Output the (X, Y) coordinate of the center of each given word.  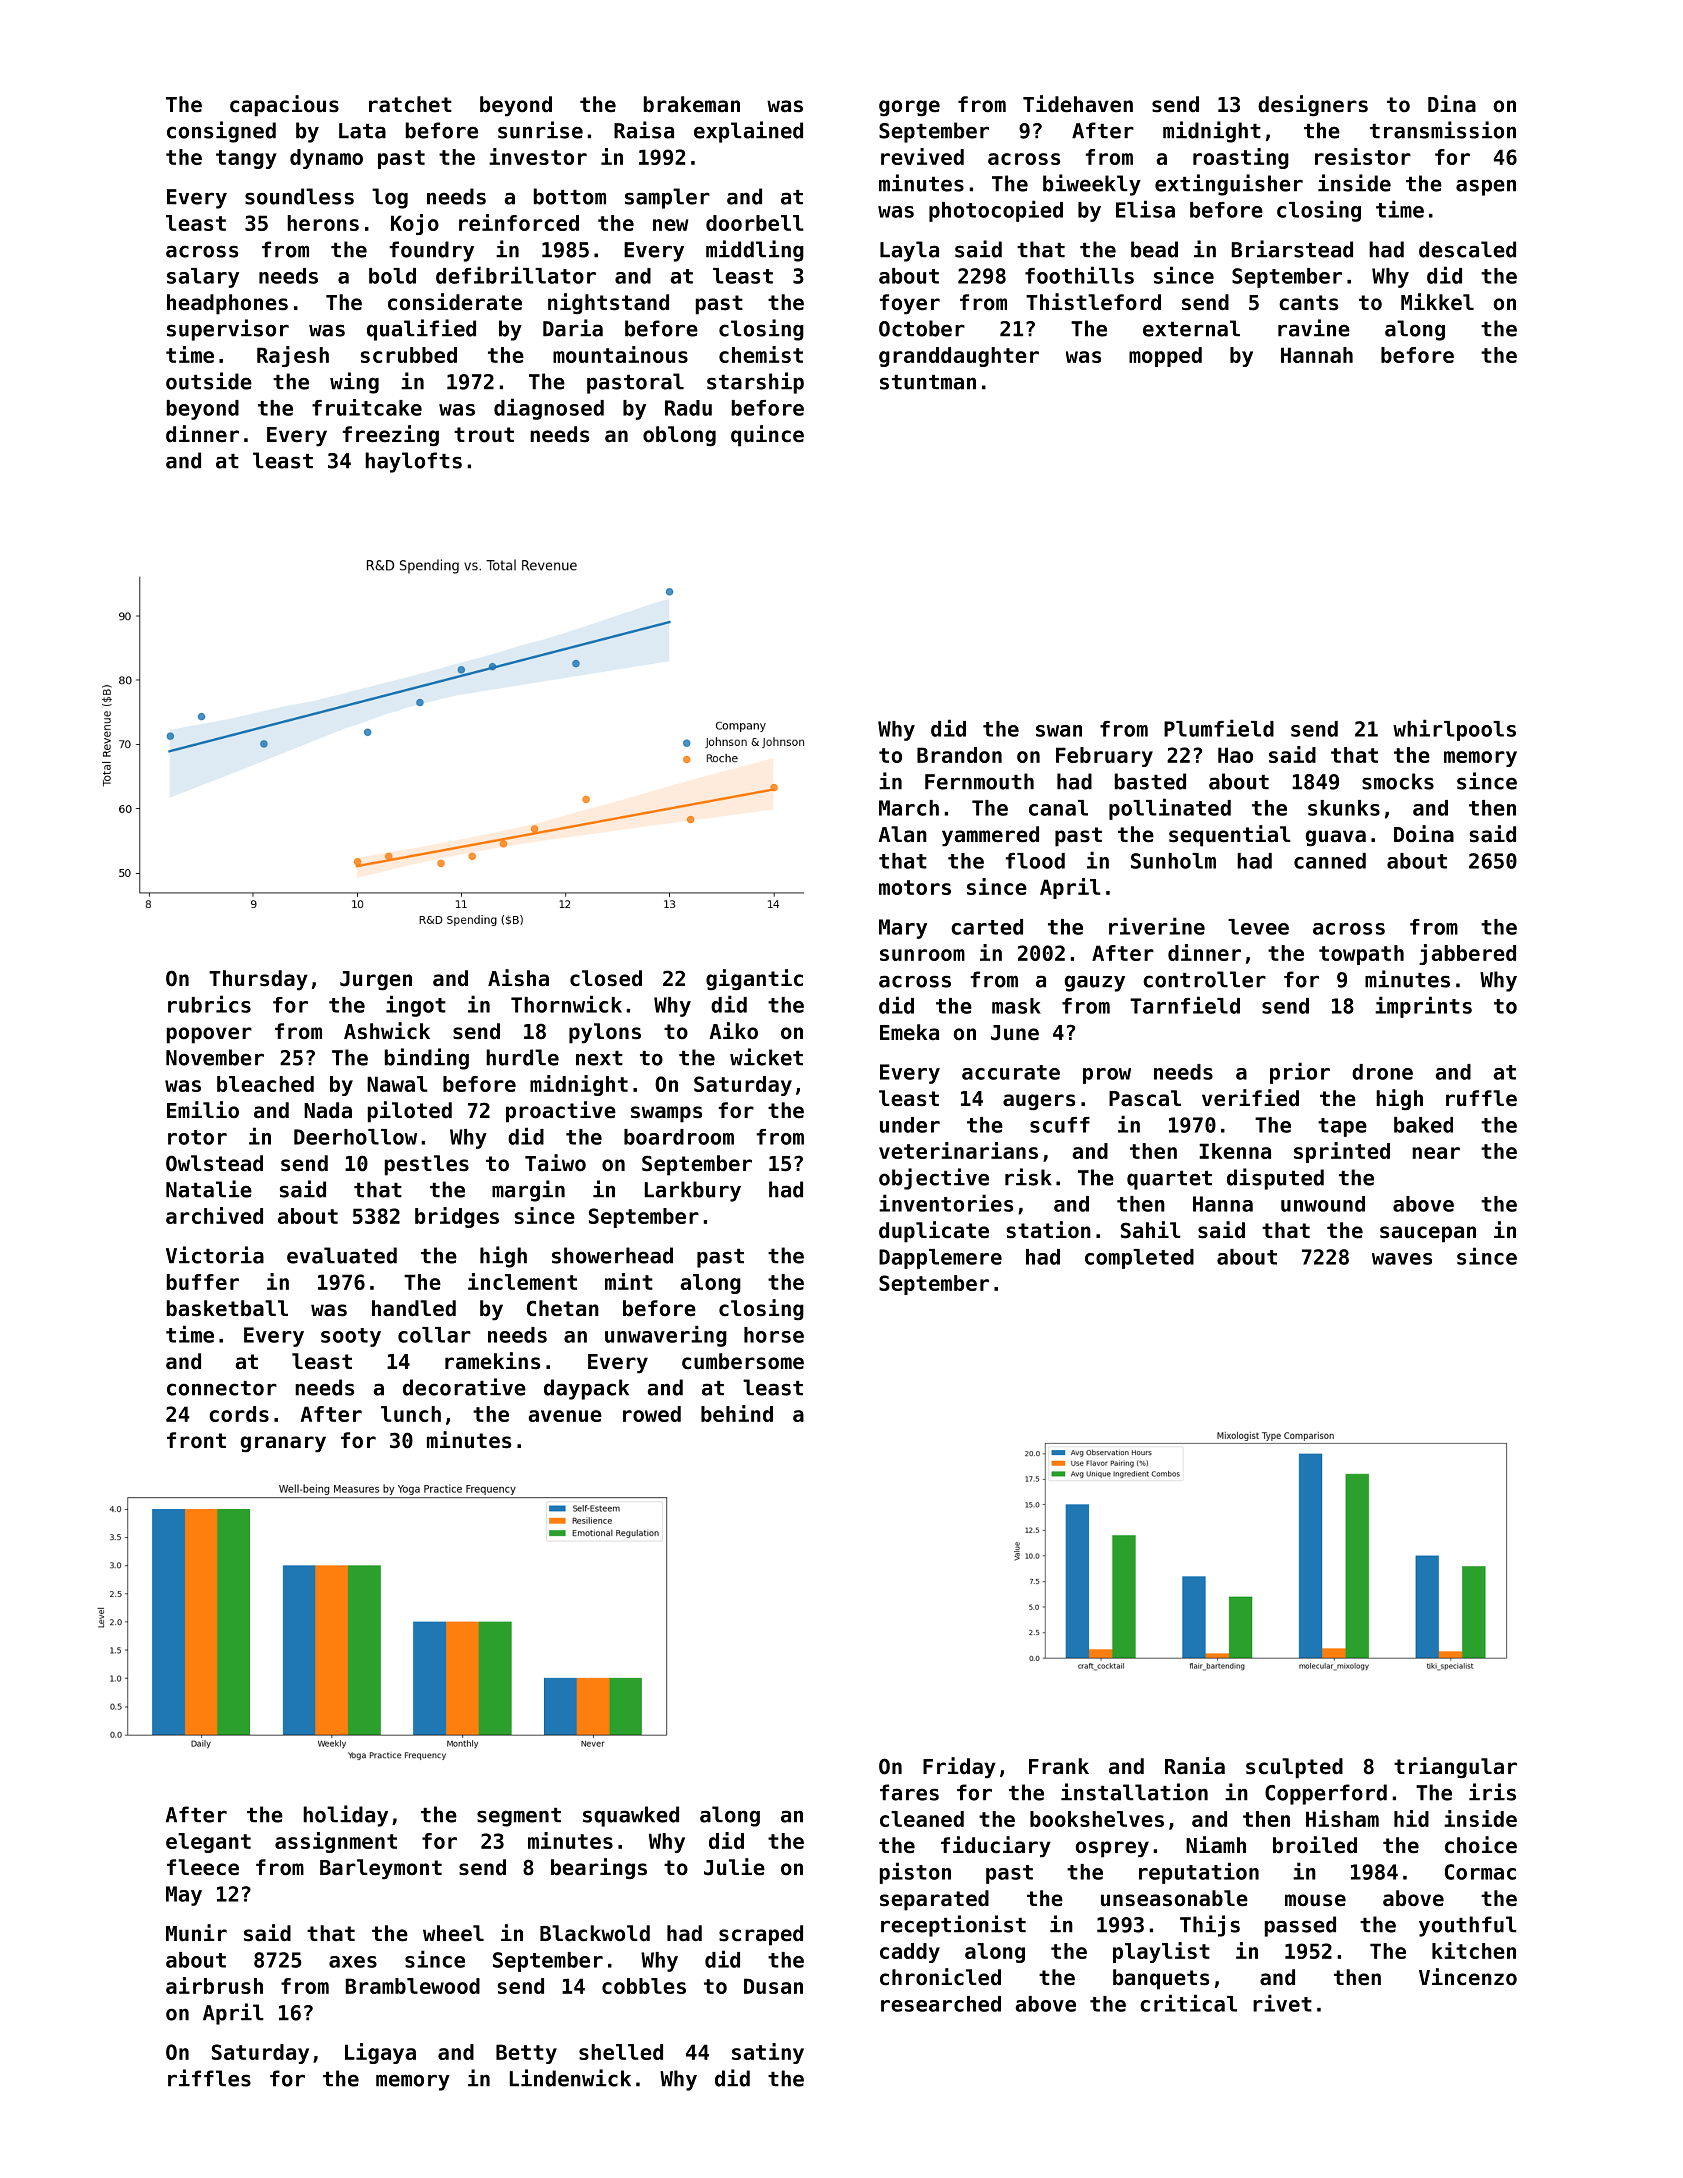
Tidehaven (1078, 104)
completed (1139, 1259)
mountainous (620, 354)
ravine (1314, 328)
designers (1313, 106)
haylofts (413, 462)
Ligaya (380, 2053)
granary (283, 1444)
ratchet (410, 104)
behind (737, 1413)
